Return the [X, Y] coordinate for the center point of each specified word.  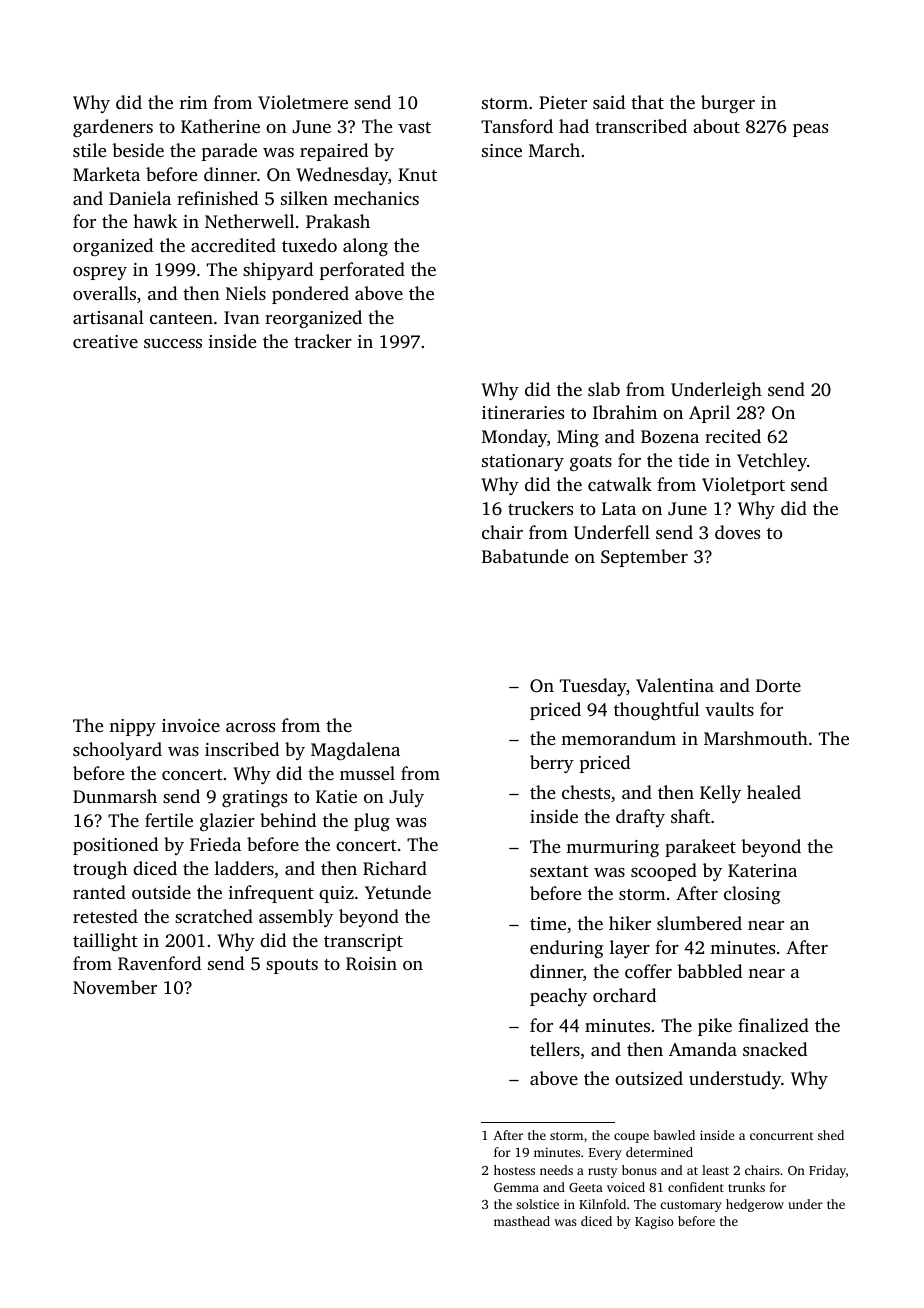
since [502, 150]
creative [105, 341]
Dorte [778, 685]
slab [604, 389]
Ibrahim [625, 412]
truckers [540, 508]
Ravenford [159, 963]
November [115, 987]
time [548, 923]
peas [810, 130]
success [173, 343]
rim [194, 102]
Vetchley [772, 462]
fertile [169, 820]
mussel [367, 773]
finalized [773, 1025]
